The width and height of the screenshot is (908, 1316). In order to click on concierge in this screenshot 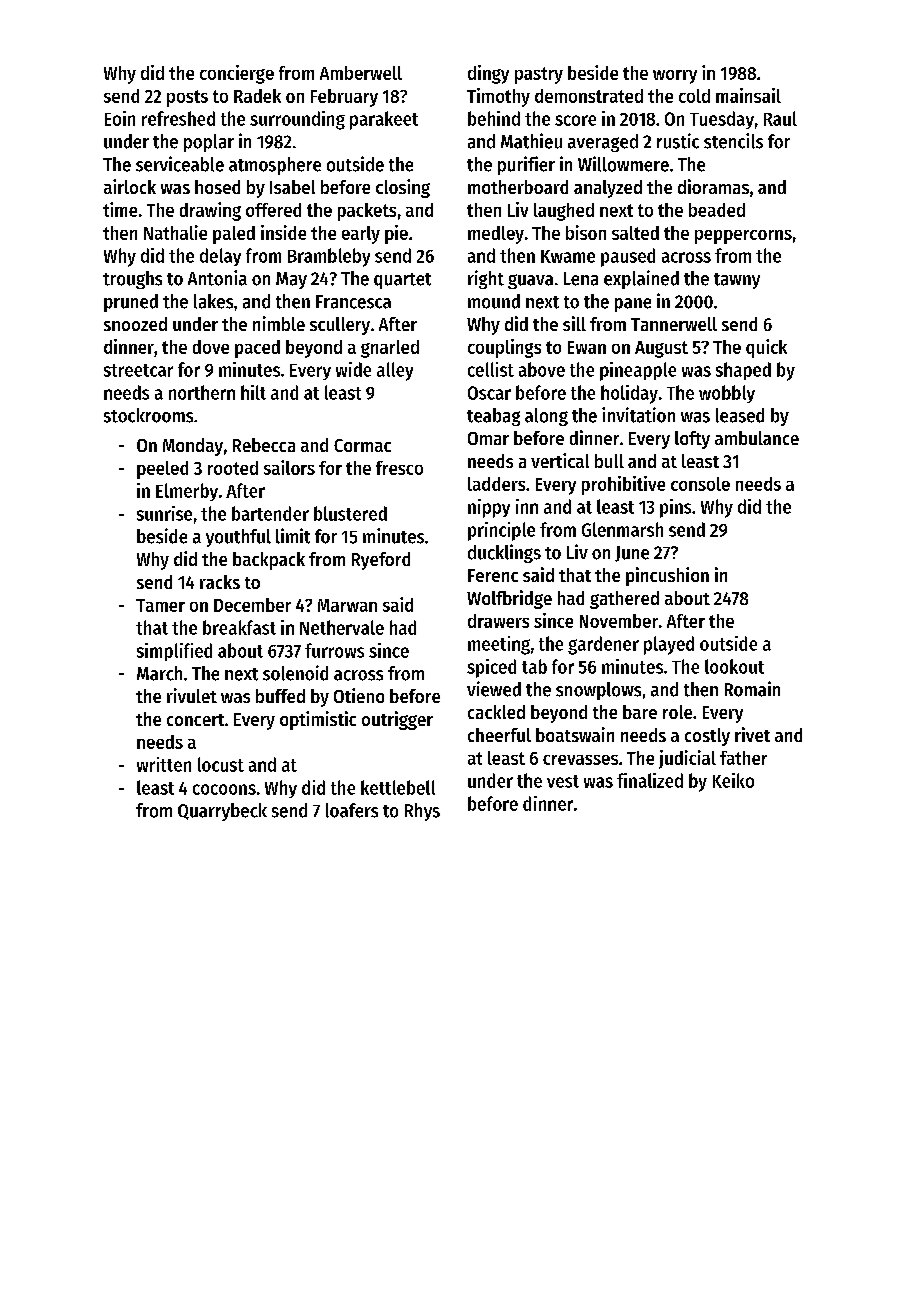, I will do `click(237, 74)`.
